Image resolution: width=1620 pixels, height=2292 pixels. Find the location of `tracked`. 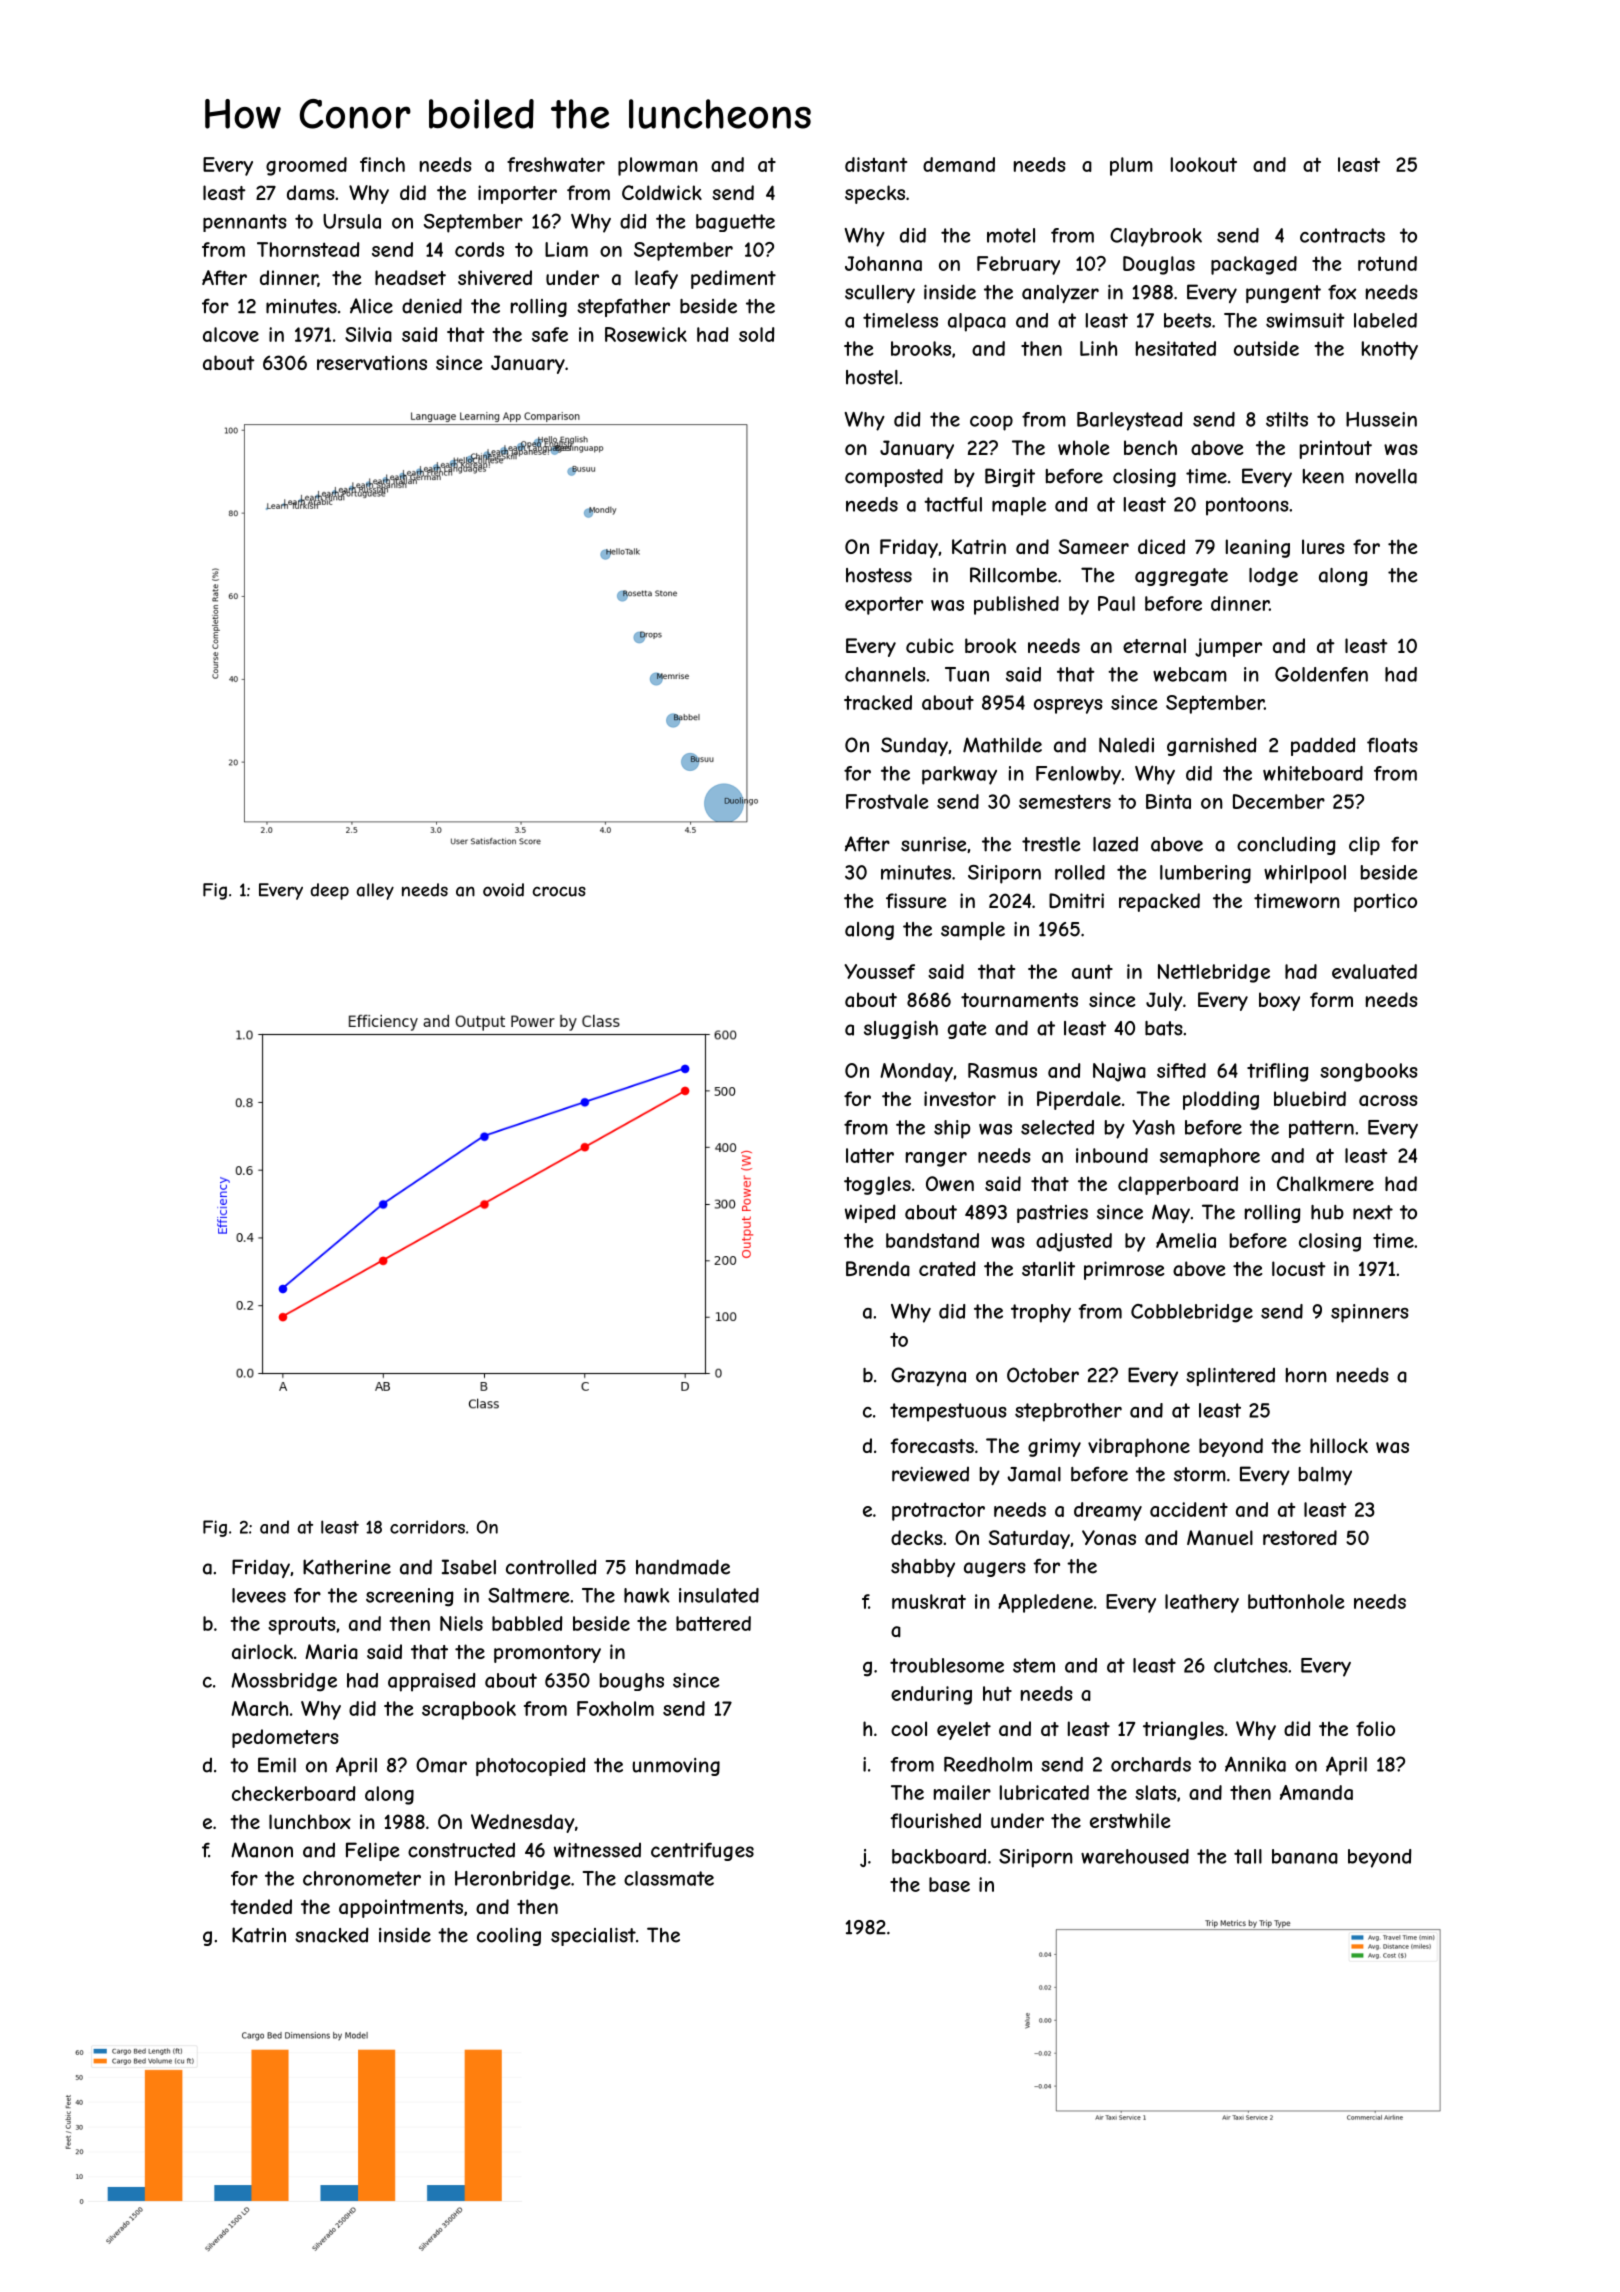

tracked is located at coordinates (878, 702).
